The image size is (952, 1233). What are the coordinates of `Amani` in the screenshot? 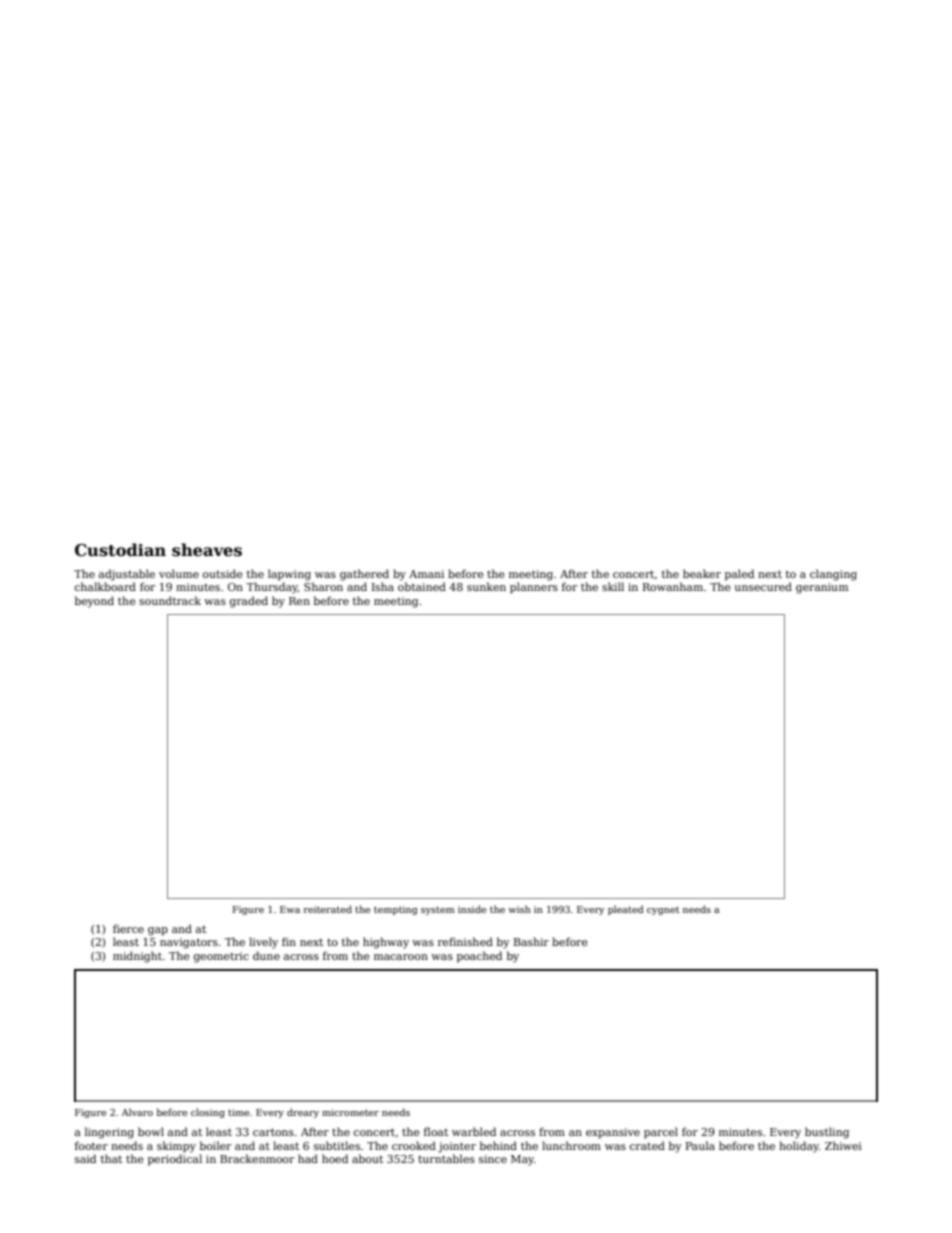 It's located at (426, 574).
